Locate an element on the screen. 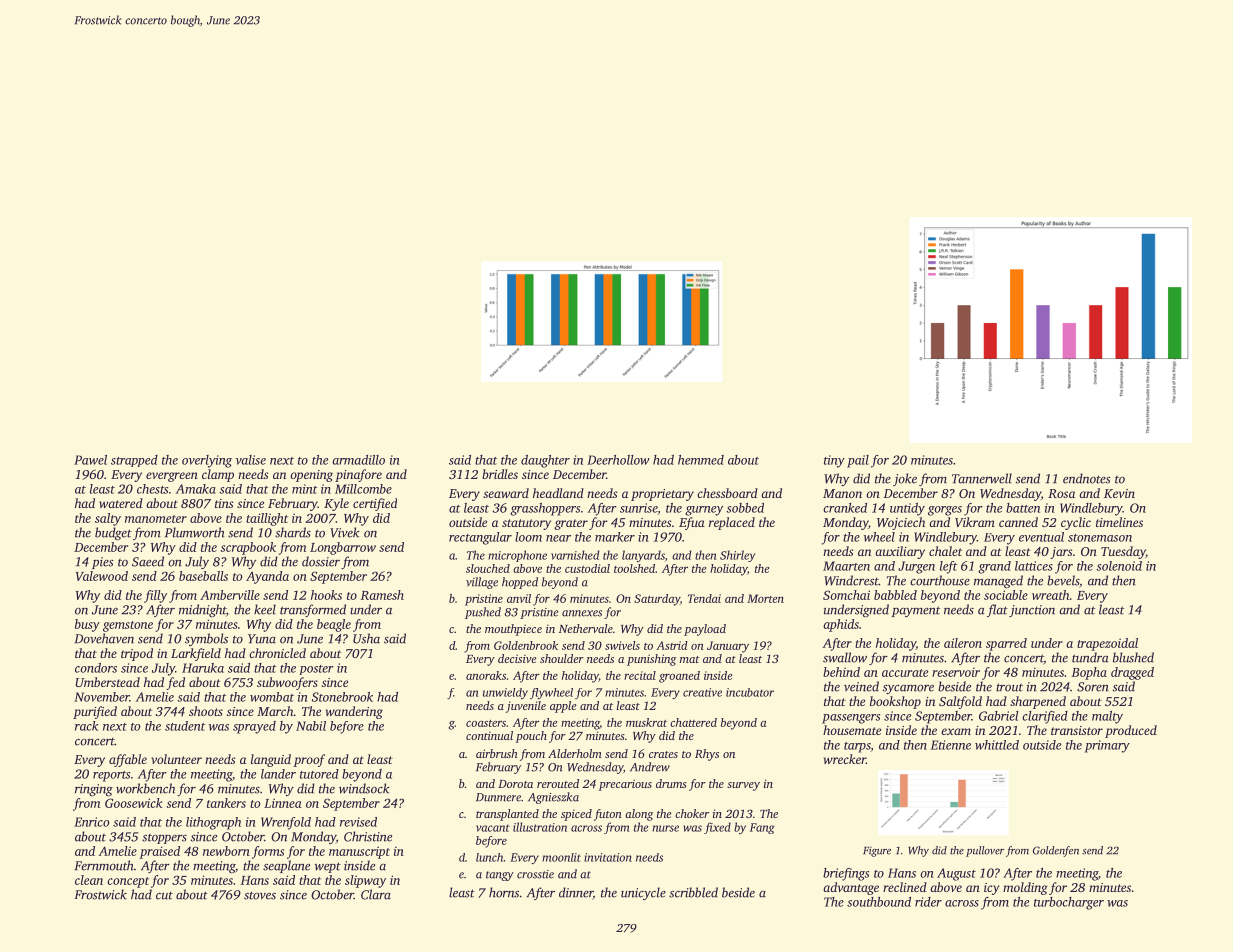 The height and width of the screenshot is (952, 1233). Bopha is located at coordinates (1089, 673).
